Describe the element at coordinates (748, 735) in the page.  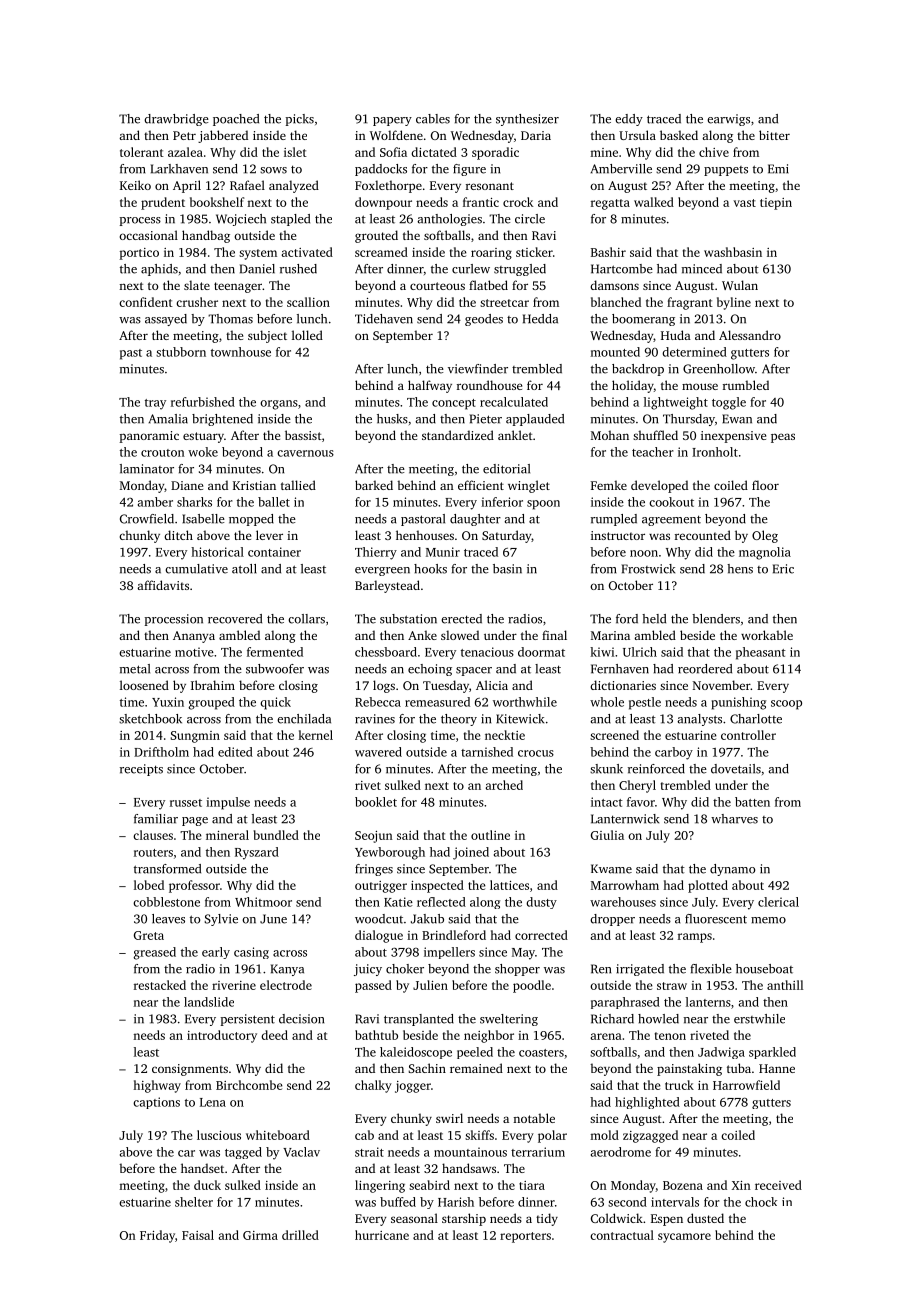
I see `controller` at that location.
